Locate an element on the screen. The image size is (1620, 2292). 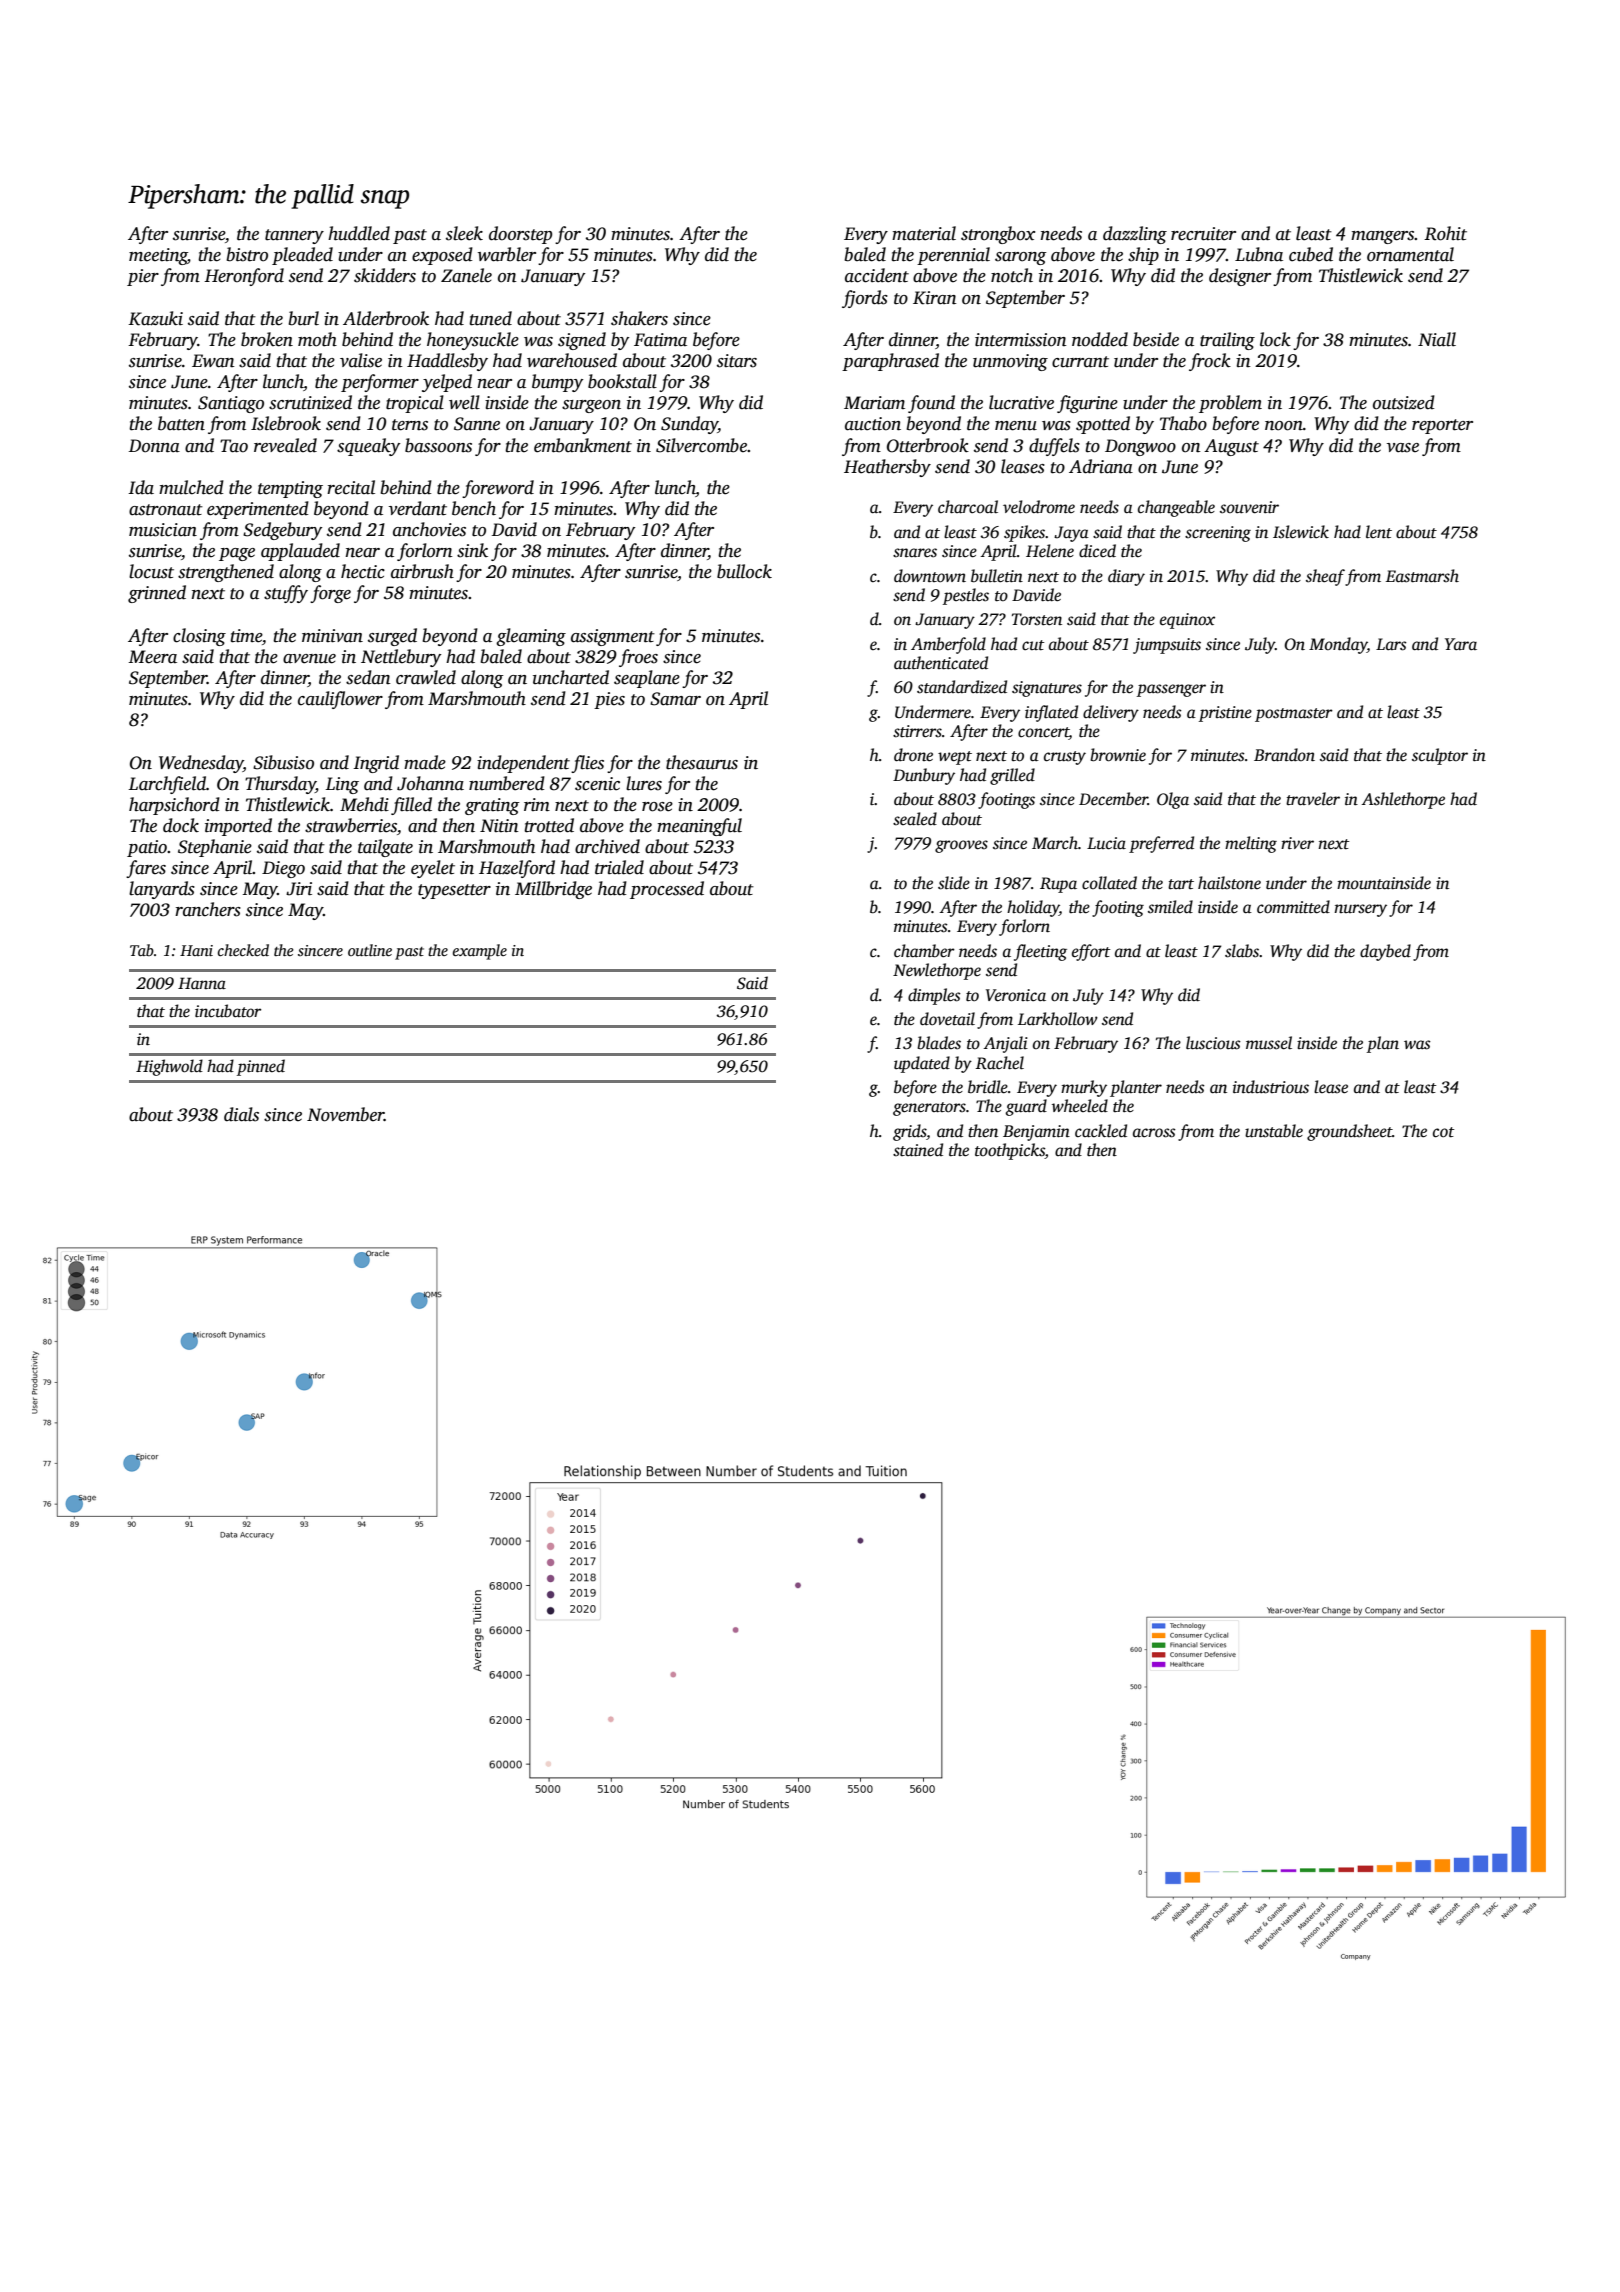
dock is located at coordinates (181, 825).
